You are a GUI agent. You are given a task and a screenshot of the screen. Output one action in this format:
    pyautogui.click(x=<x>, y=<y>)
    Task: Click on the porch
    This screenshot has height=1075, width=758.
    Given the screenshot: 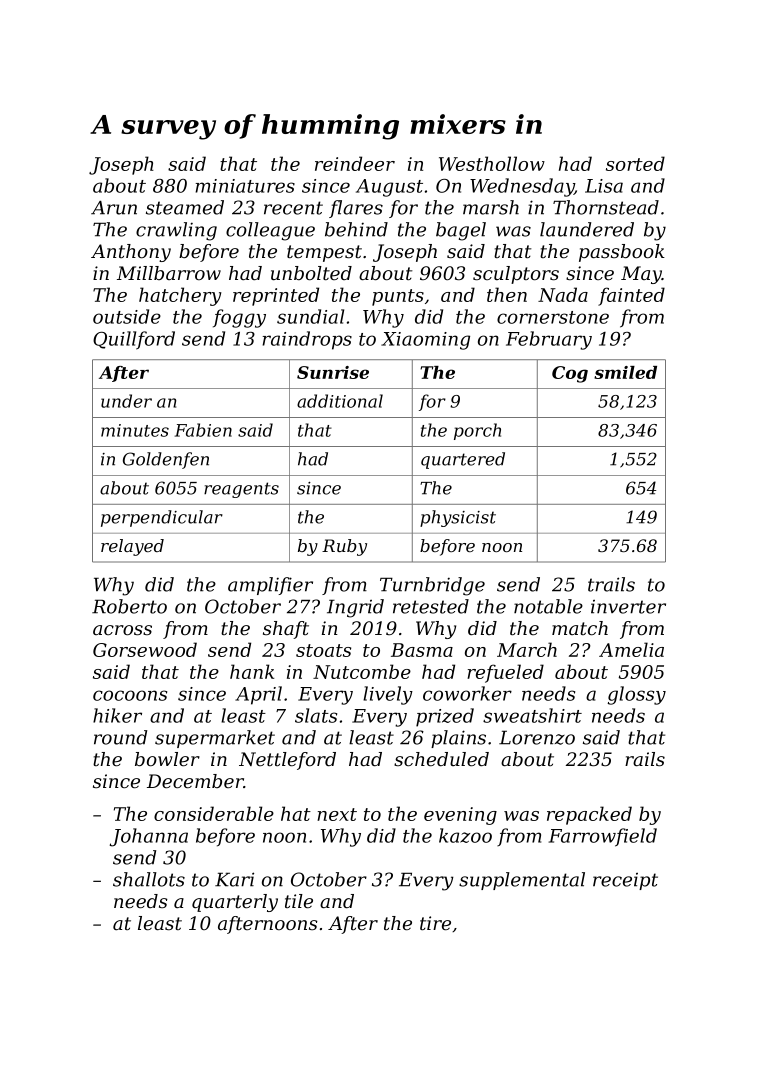 What is the action you would take?
    pyautogui.click(x=477, y=431)
